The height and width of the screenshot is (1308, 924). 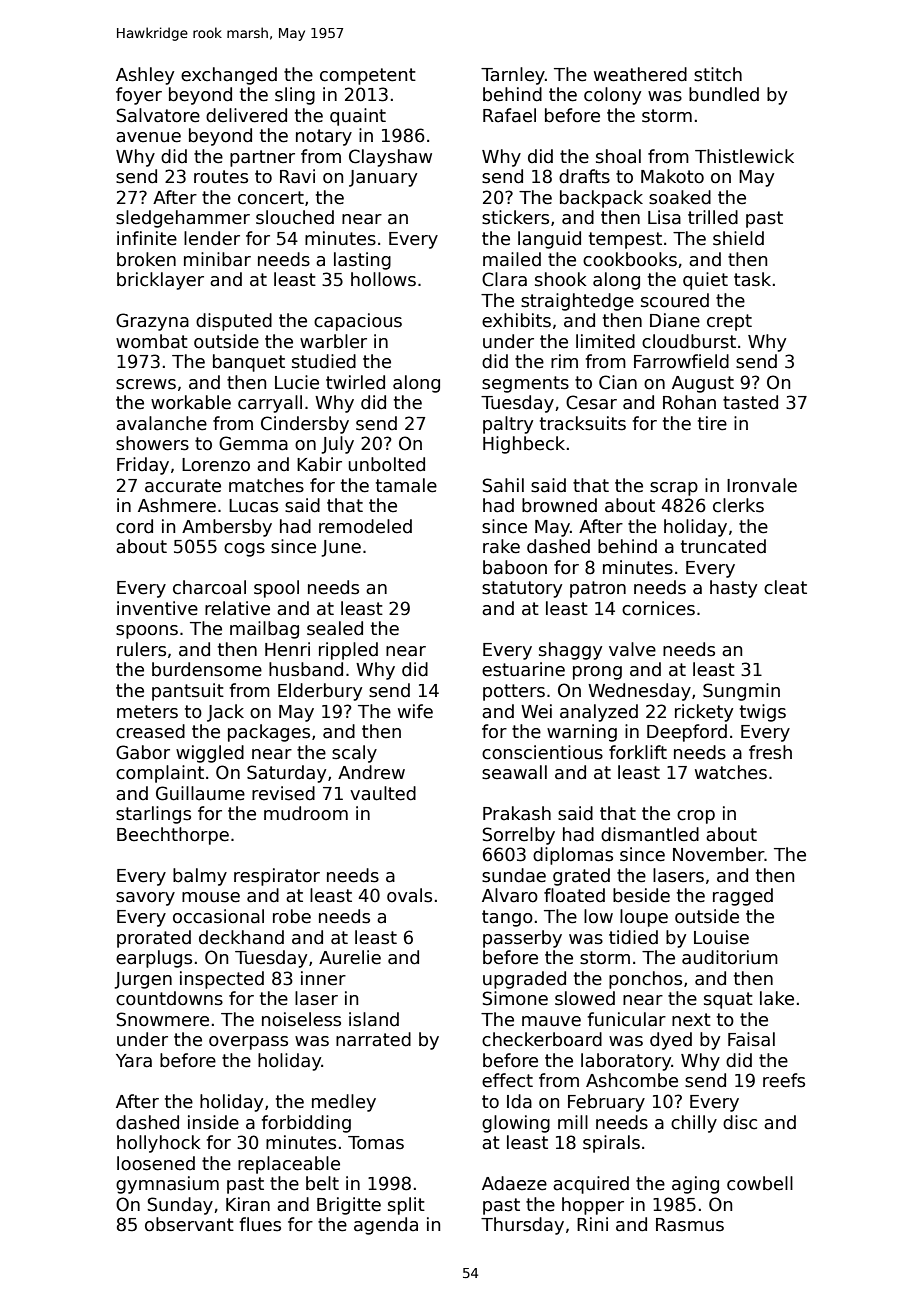 What do you see at coordinates (134, 1061) in the screenshot?
I see `Yara` at bounding box center [134, 1061].
